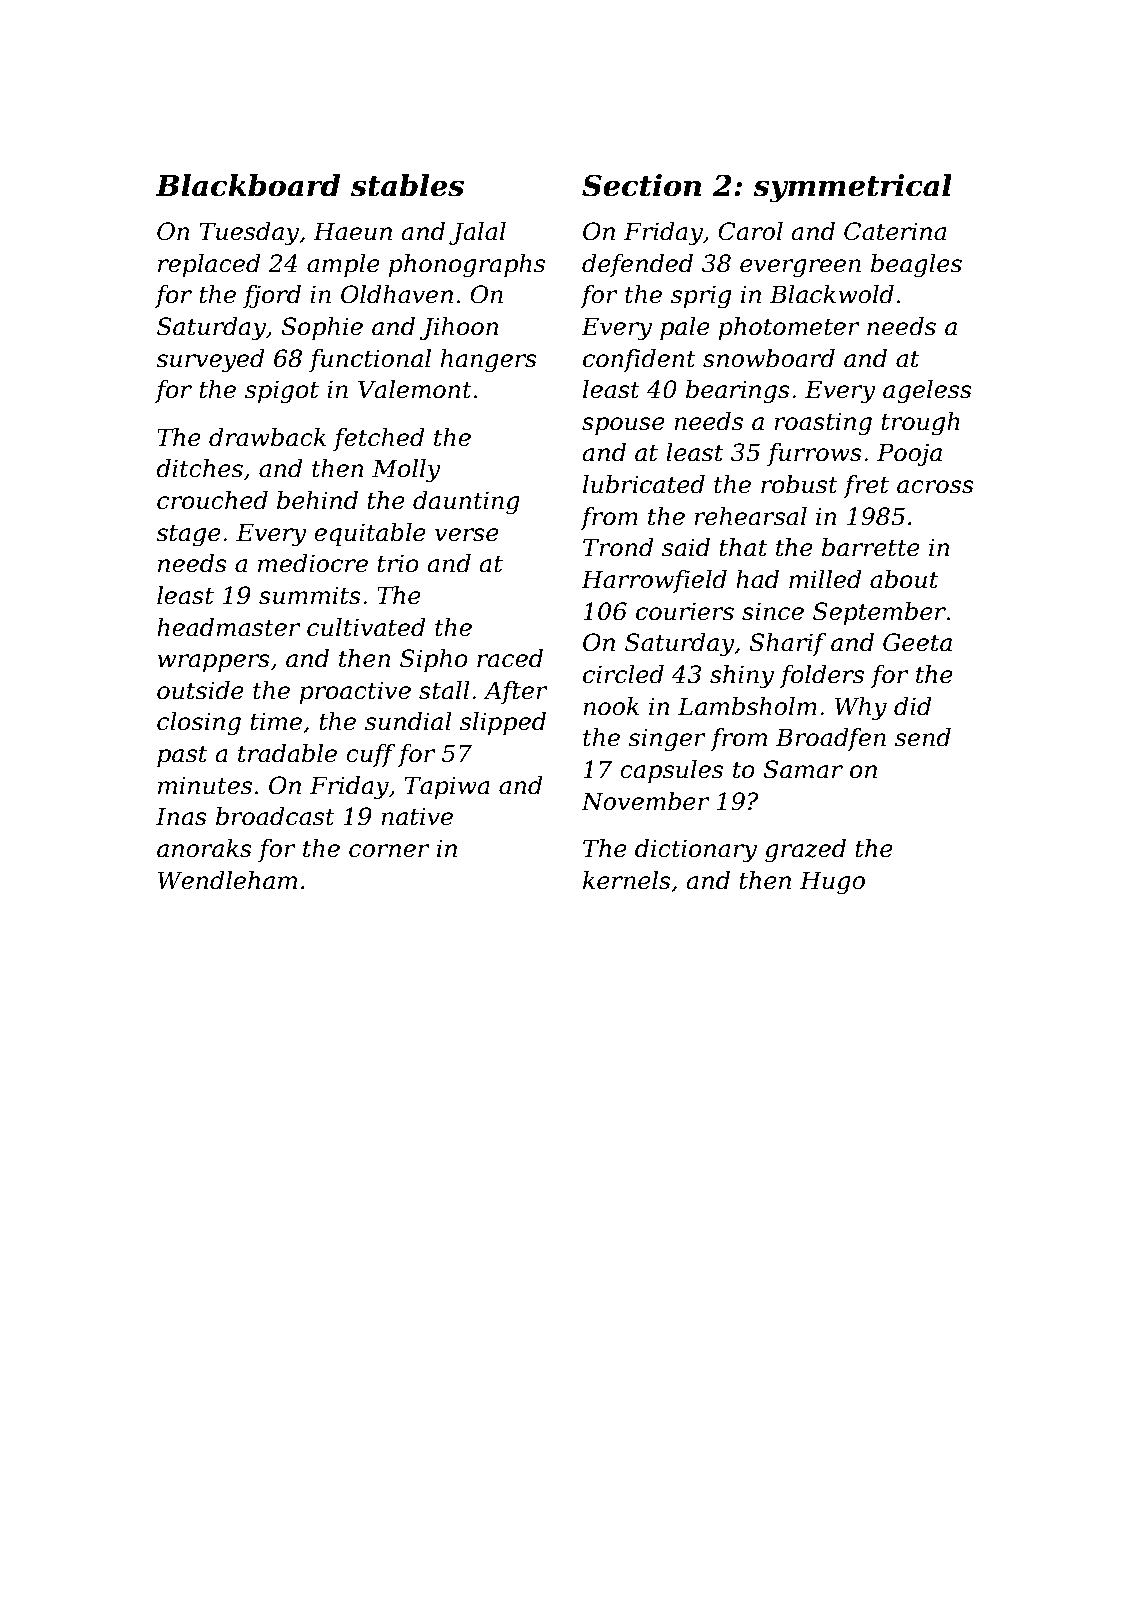  Describe the element at coordinates (227, 880) in the document. I see `Wendleham` at that location.
